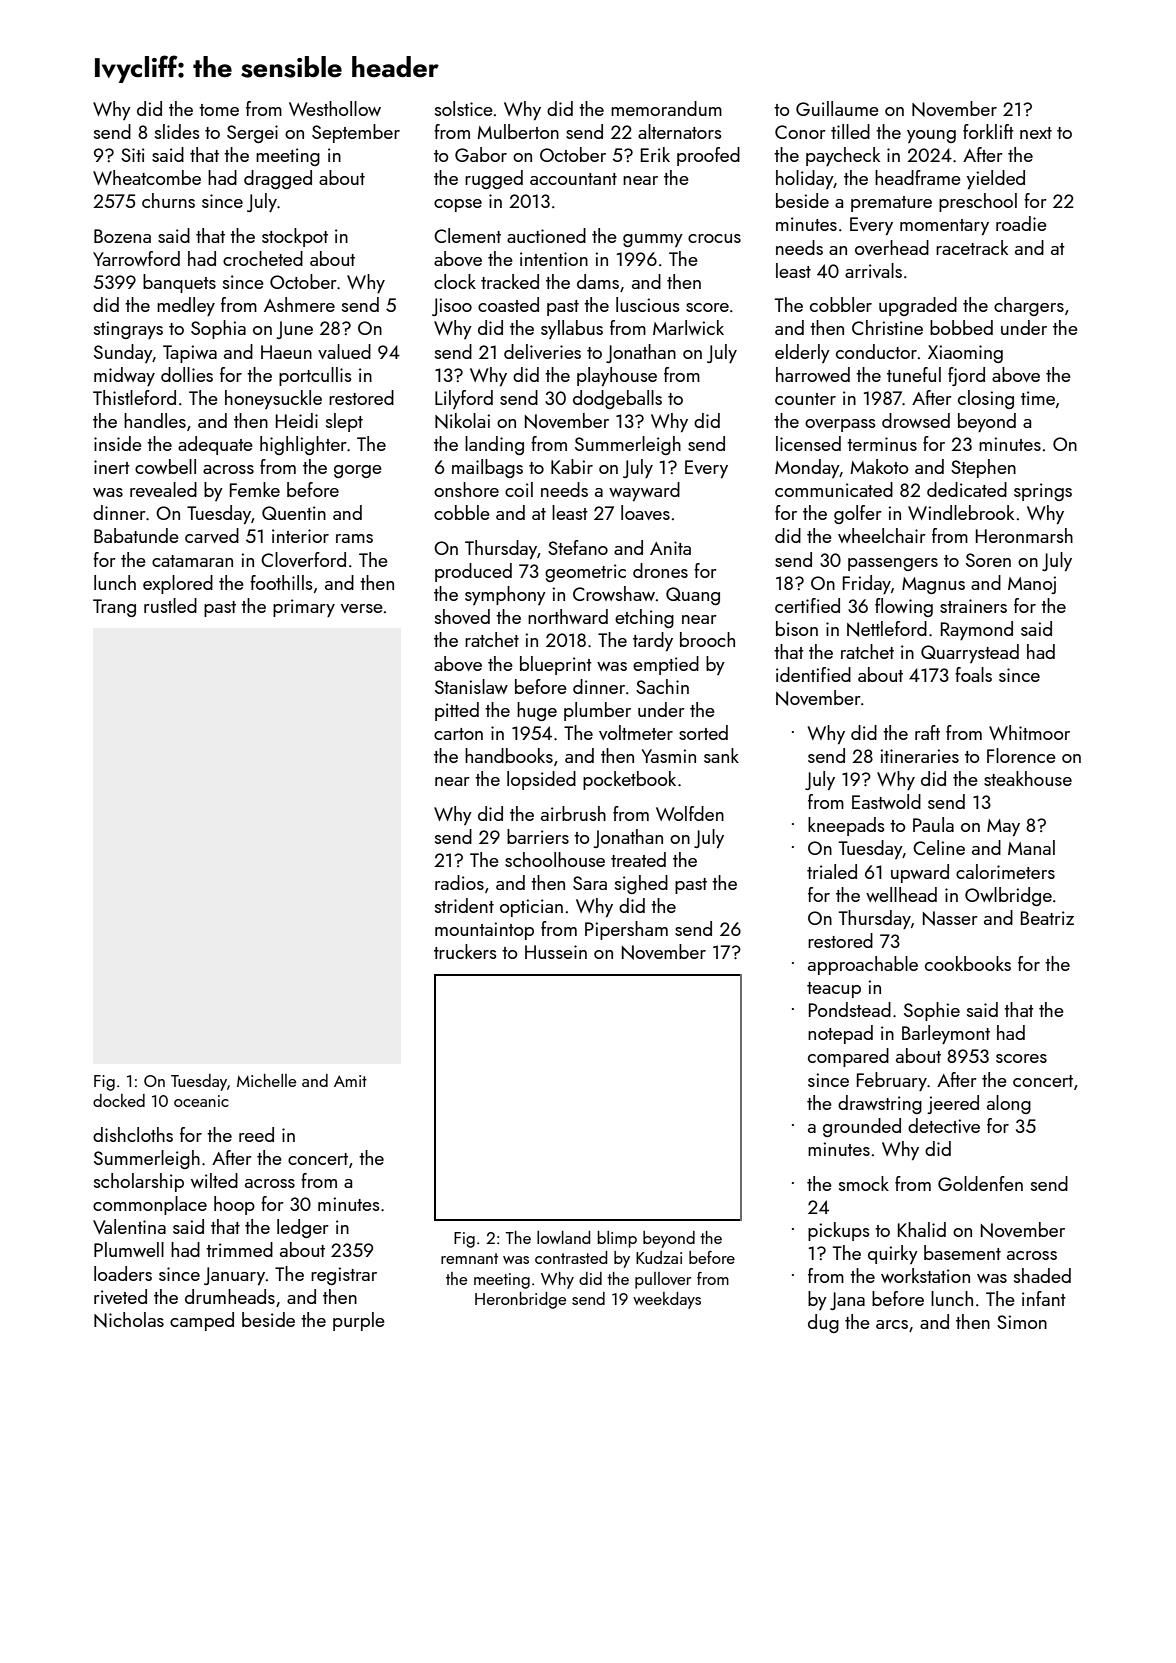  Describe the element at coordinates (901, 894) in the image. I see `wellhead` at that location.
